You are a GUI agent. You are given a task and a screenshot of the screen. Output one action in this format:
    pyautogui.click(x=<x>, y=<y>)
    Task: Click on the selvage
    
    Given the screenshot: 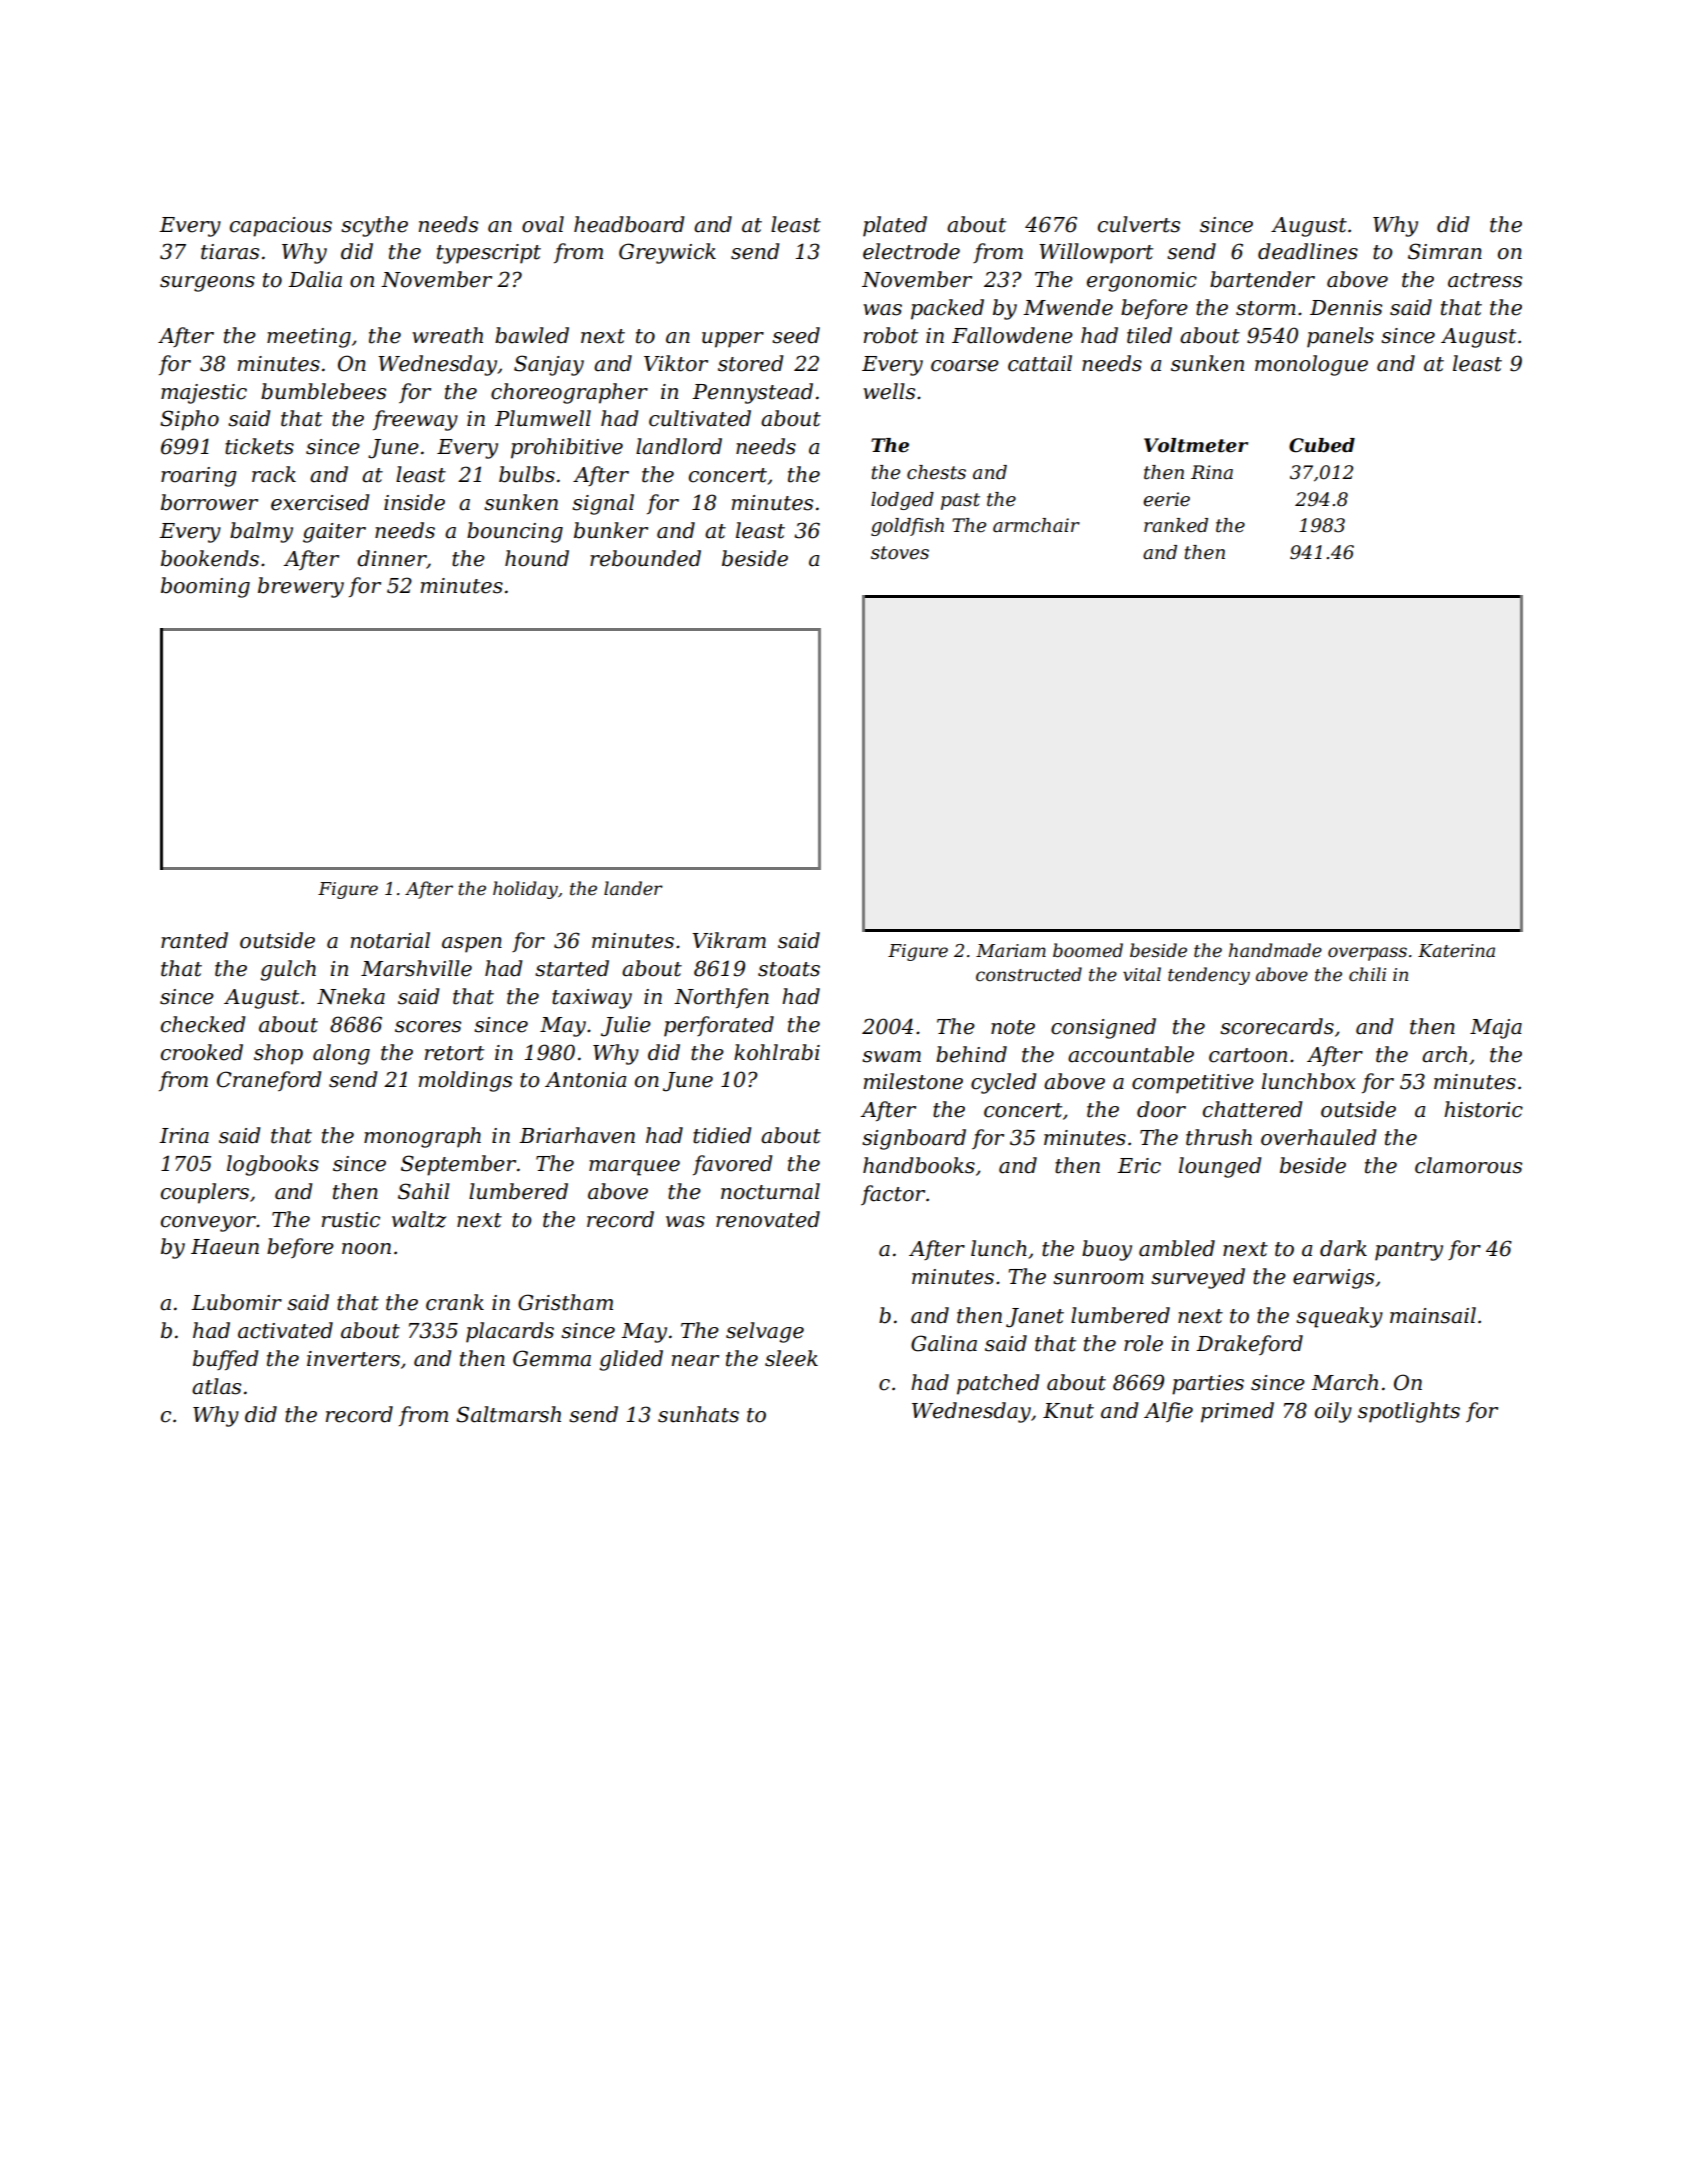 What is the action you would take?
    pyautogui.click(x=765, y=1332)
